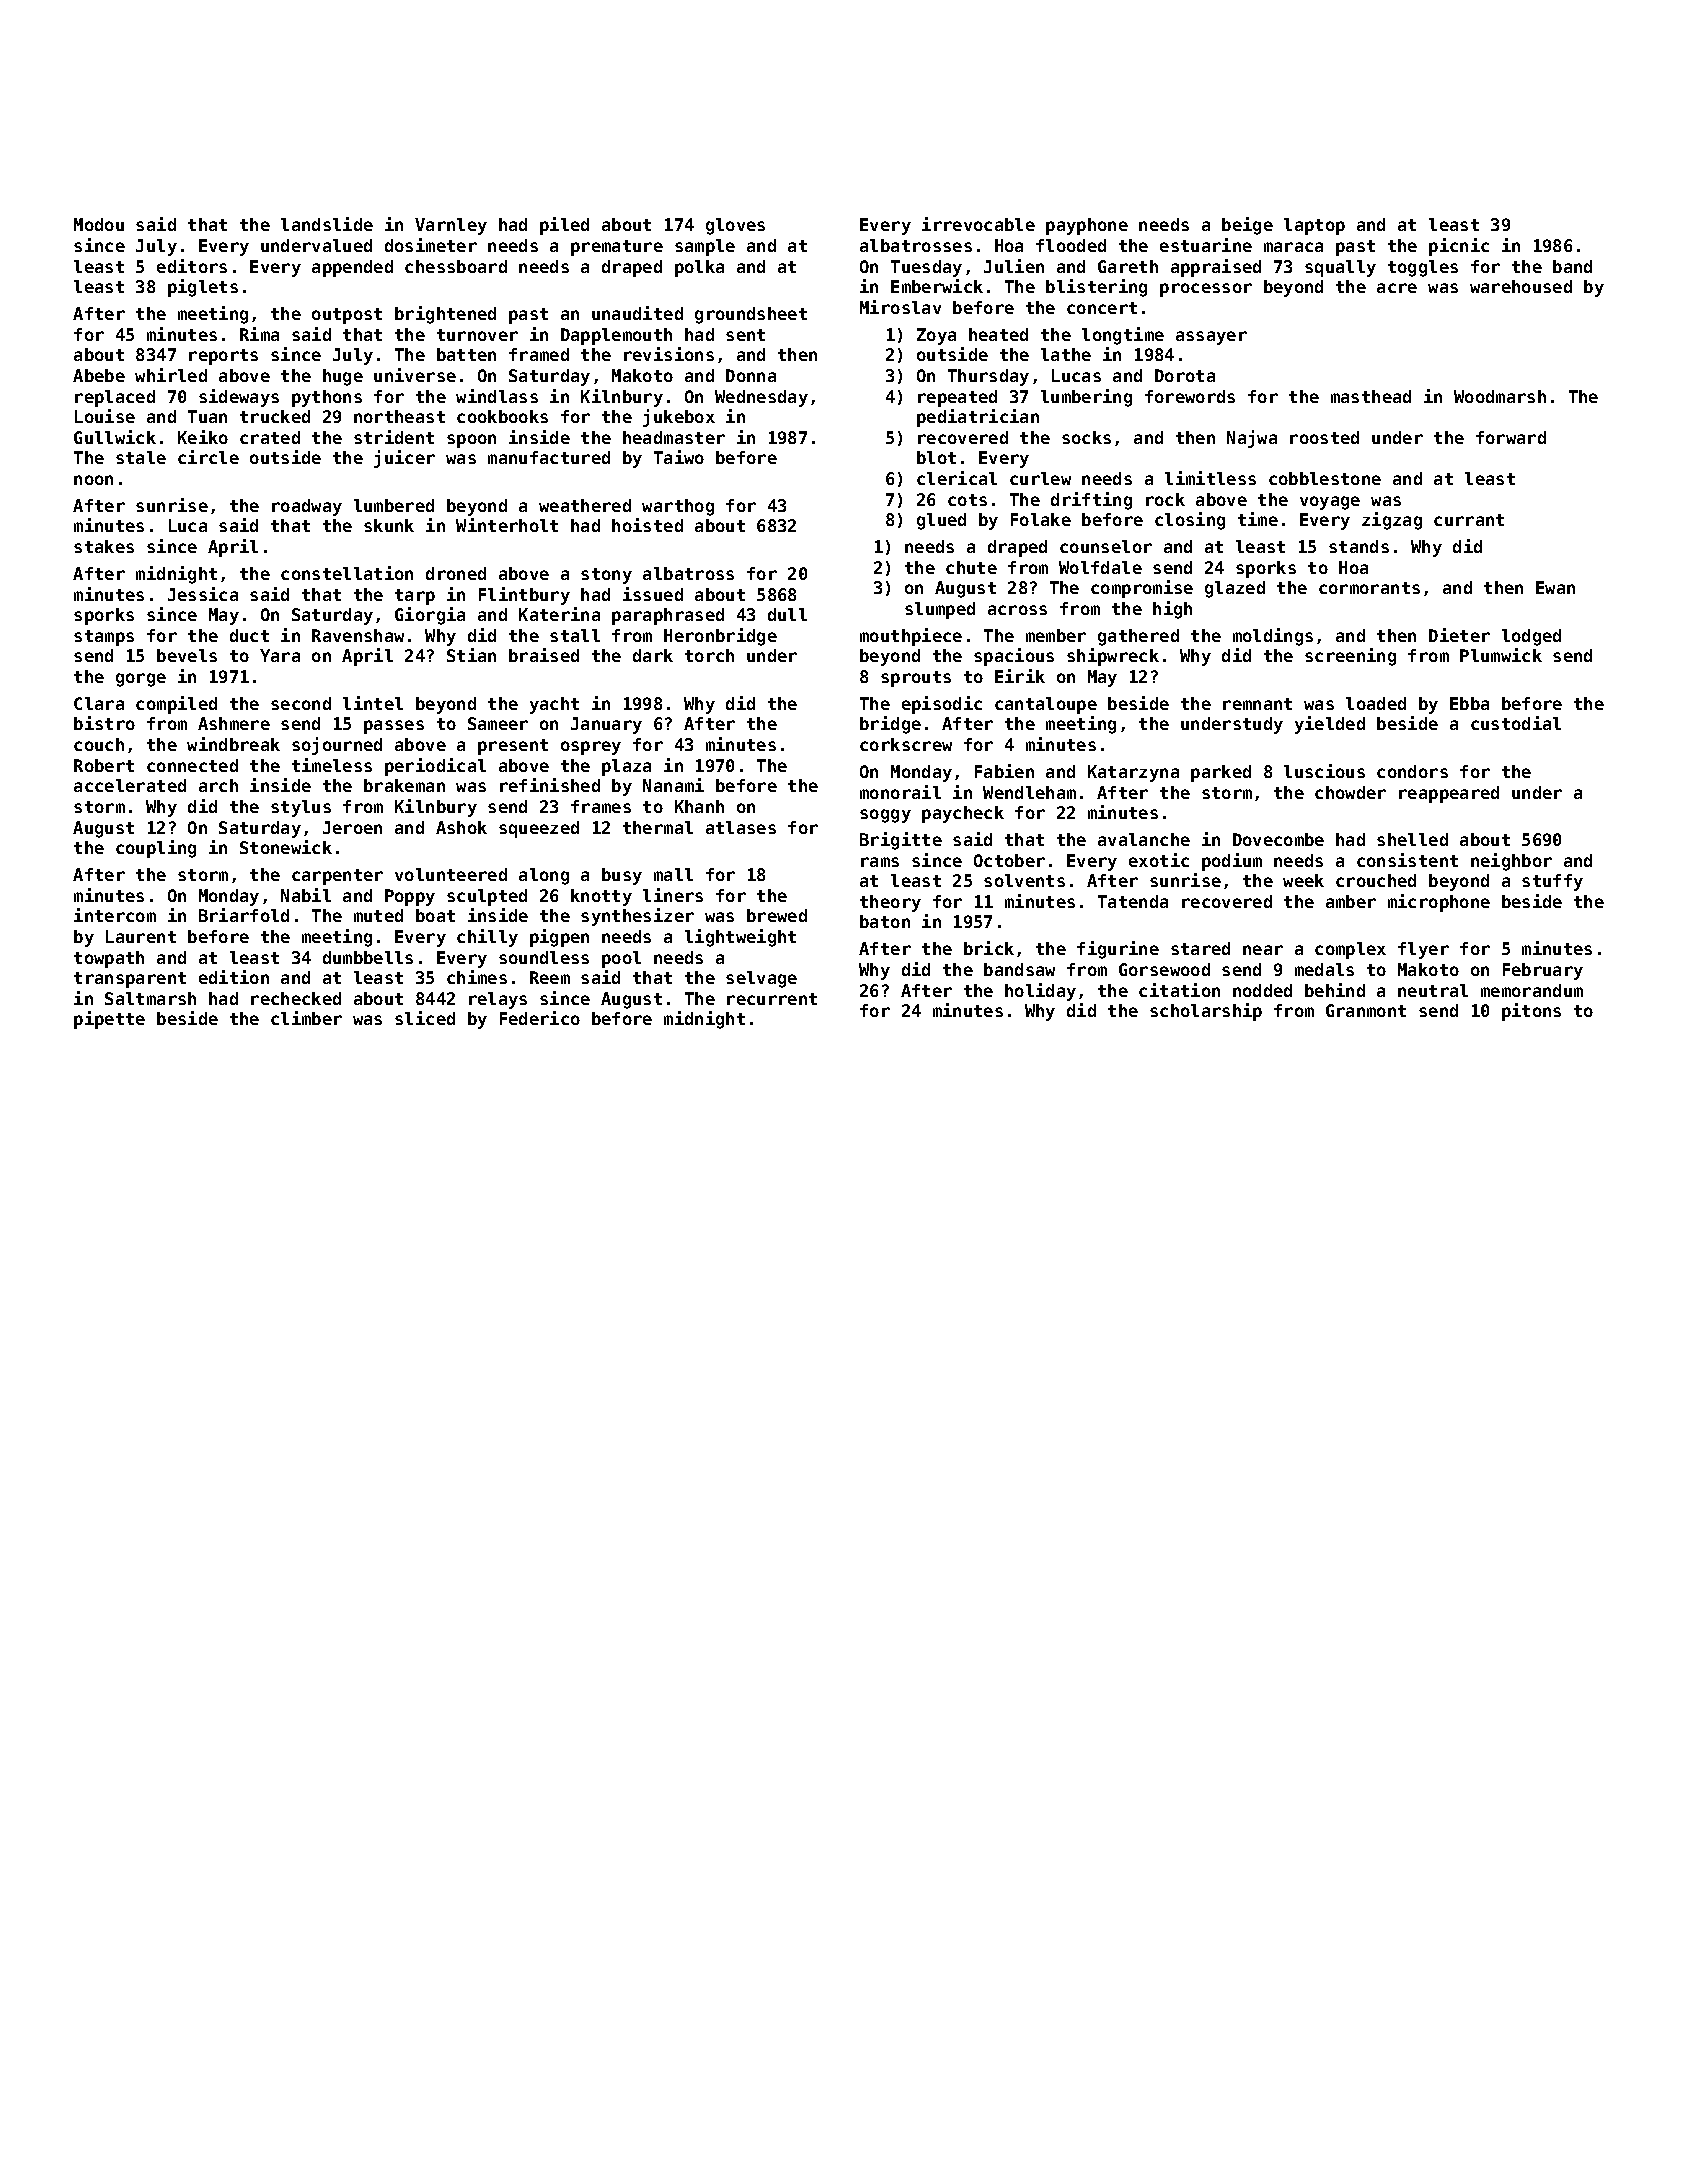  Describe the element at coordinates (1314, 226) in the document. I see `laptop` at that location.
